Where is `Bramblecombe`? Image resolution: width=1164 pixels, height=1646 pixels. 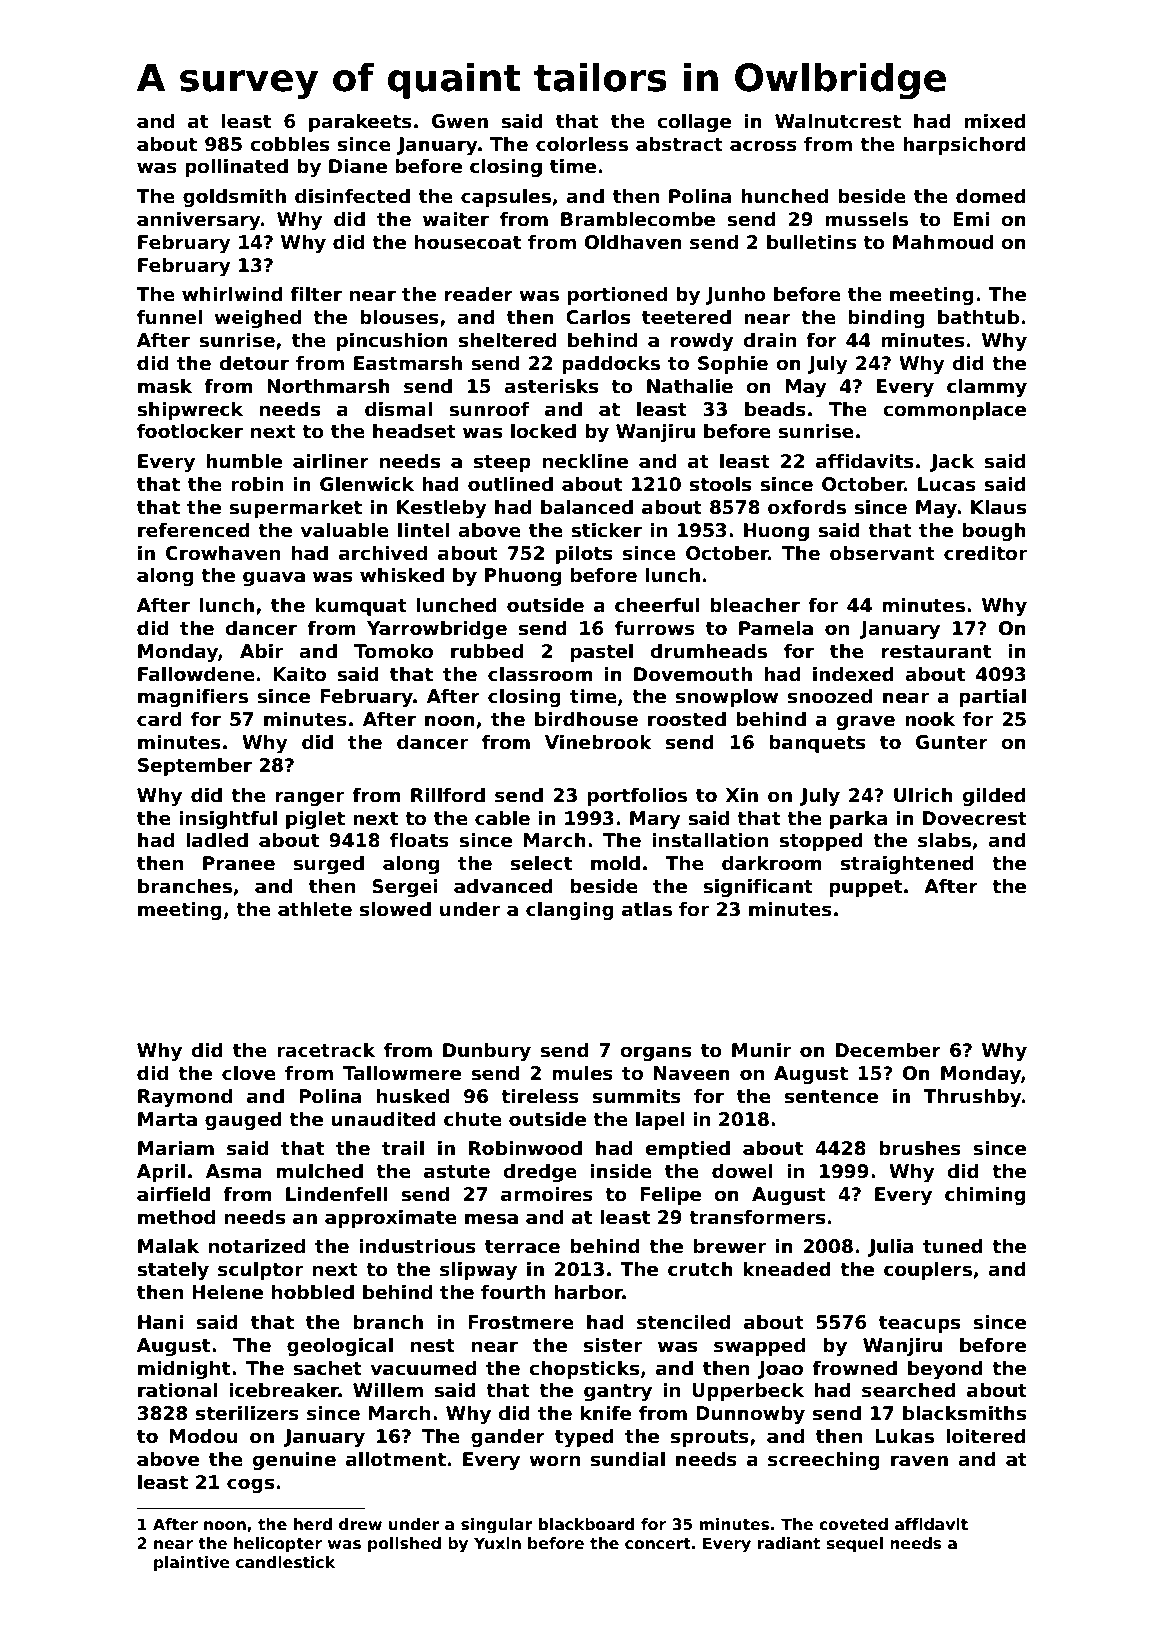 Bramblecombe is located at coordinates (638, 219).
